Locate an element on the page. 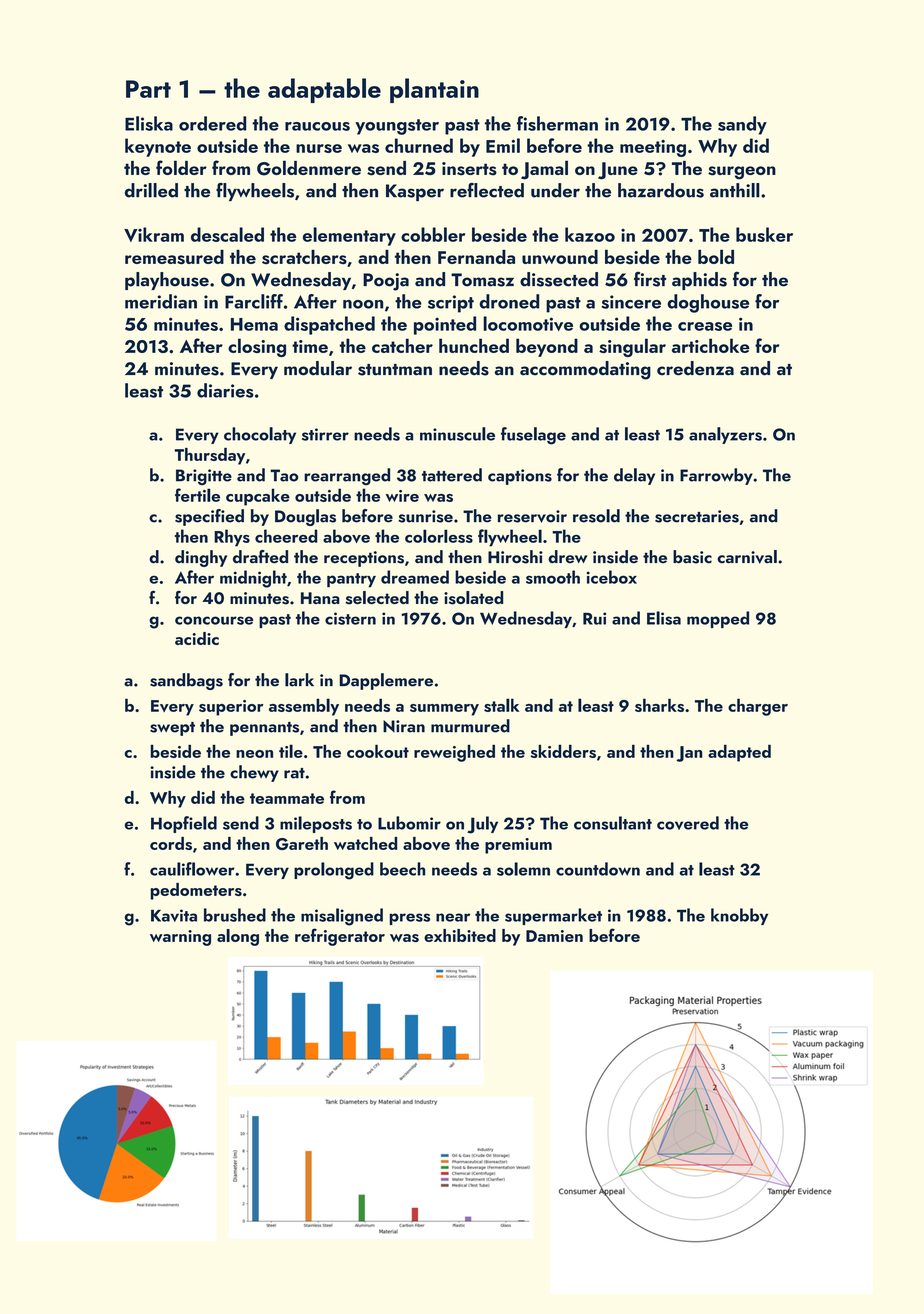  covered is located at coordinates (688, 823).
